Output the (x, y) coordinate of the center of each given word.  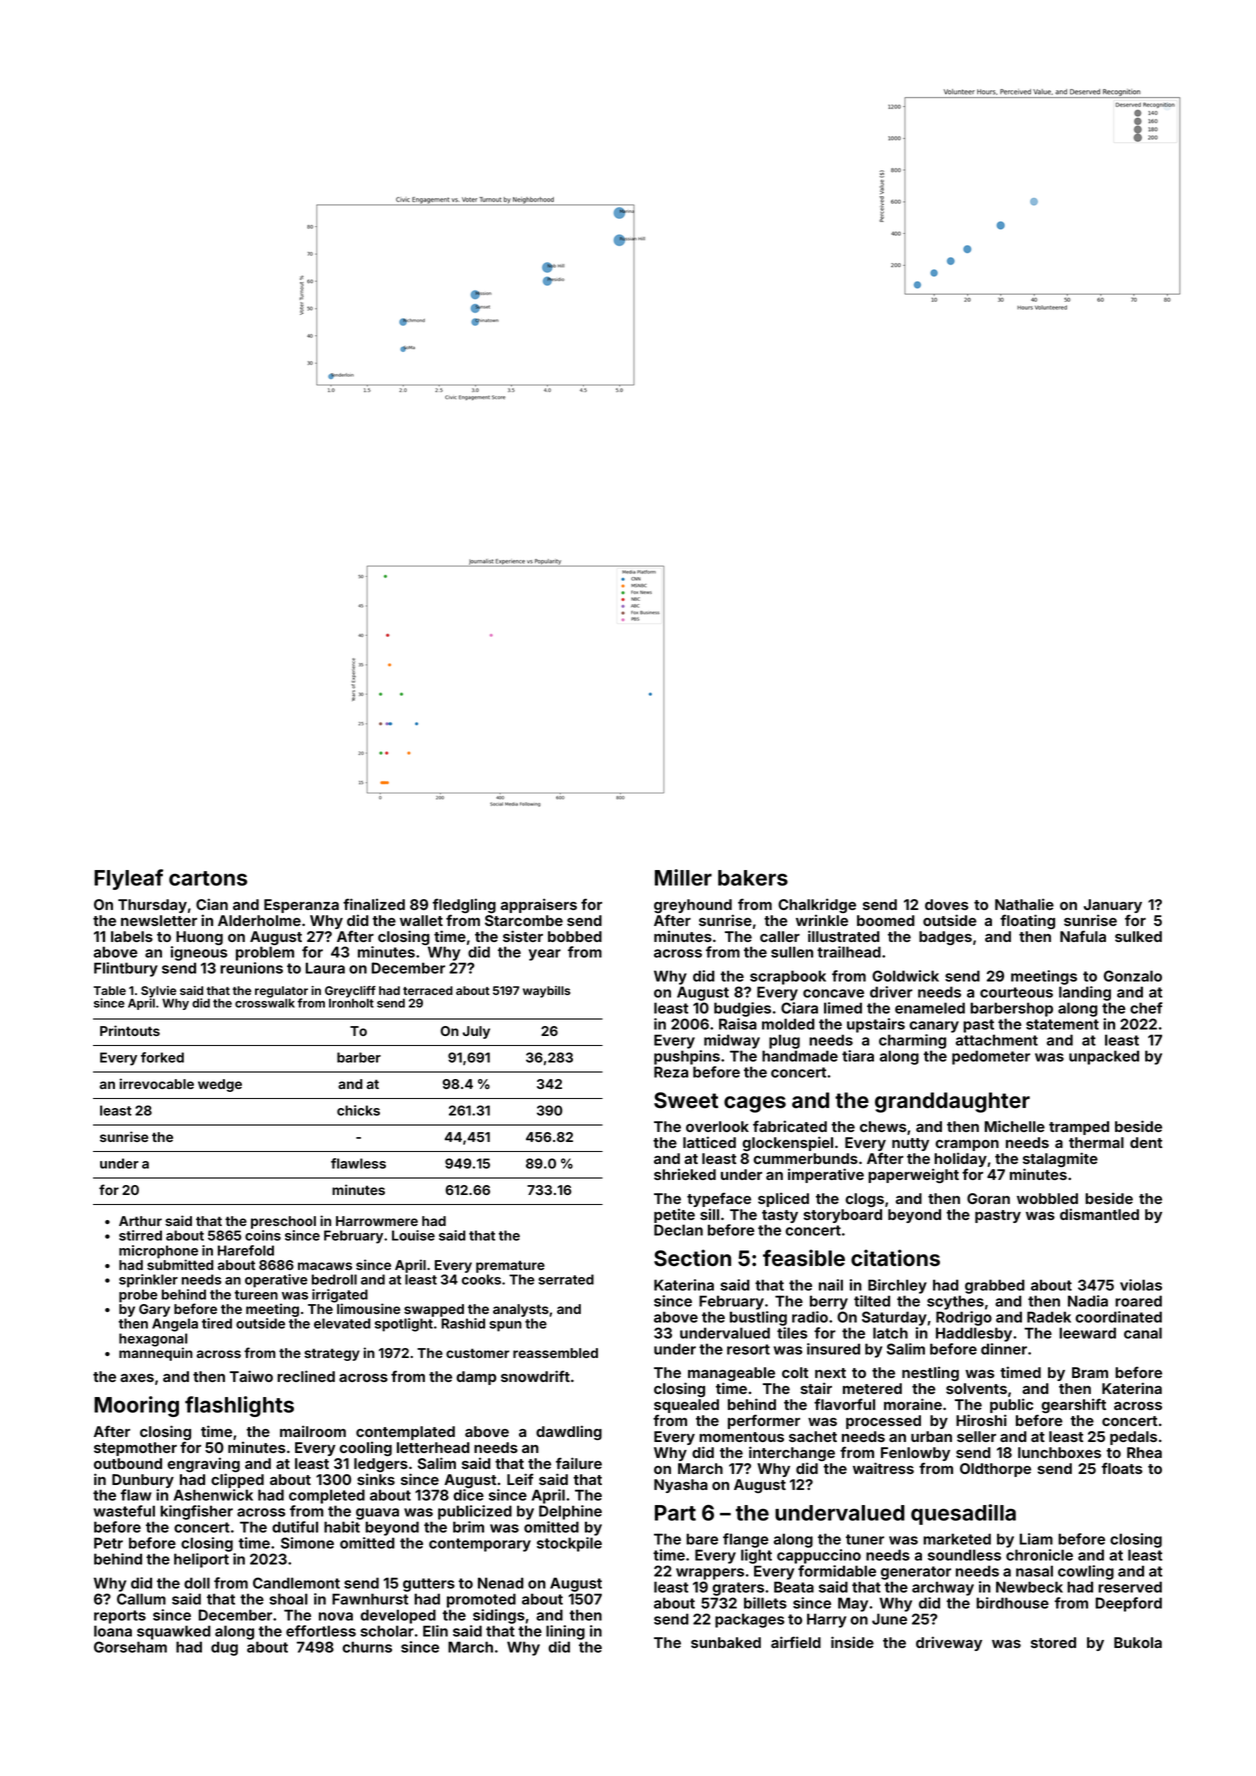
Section (692, 1258)
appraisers (539, 905)
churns (367, 1647)
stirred (140, 1235)
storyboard (842, 1216)
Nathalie (1024, 904)
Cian (212, 904)
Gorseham (130, 1647)
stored (1053, 1642)
